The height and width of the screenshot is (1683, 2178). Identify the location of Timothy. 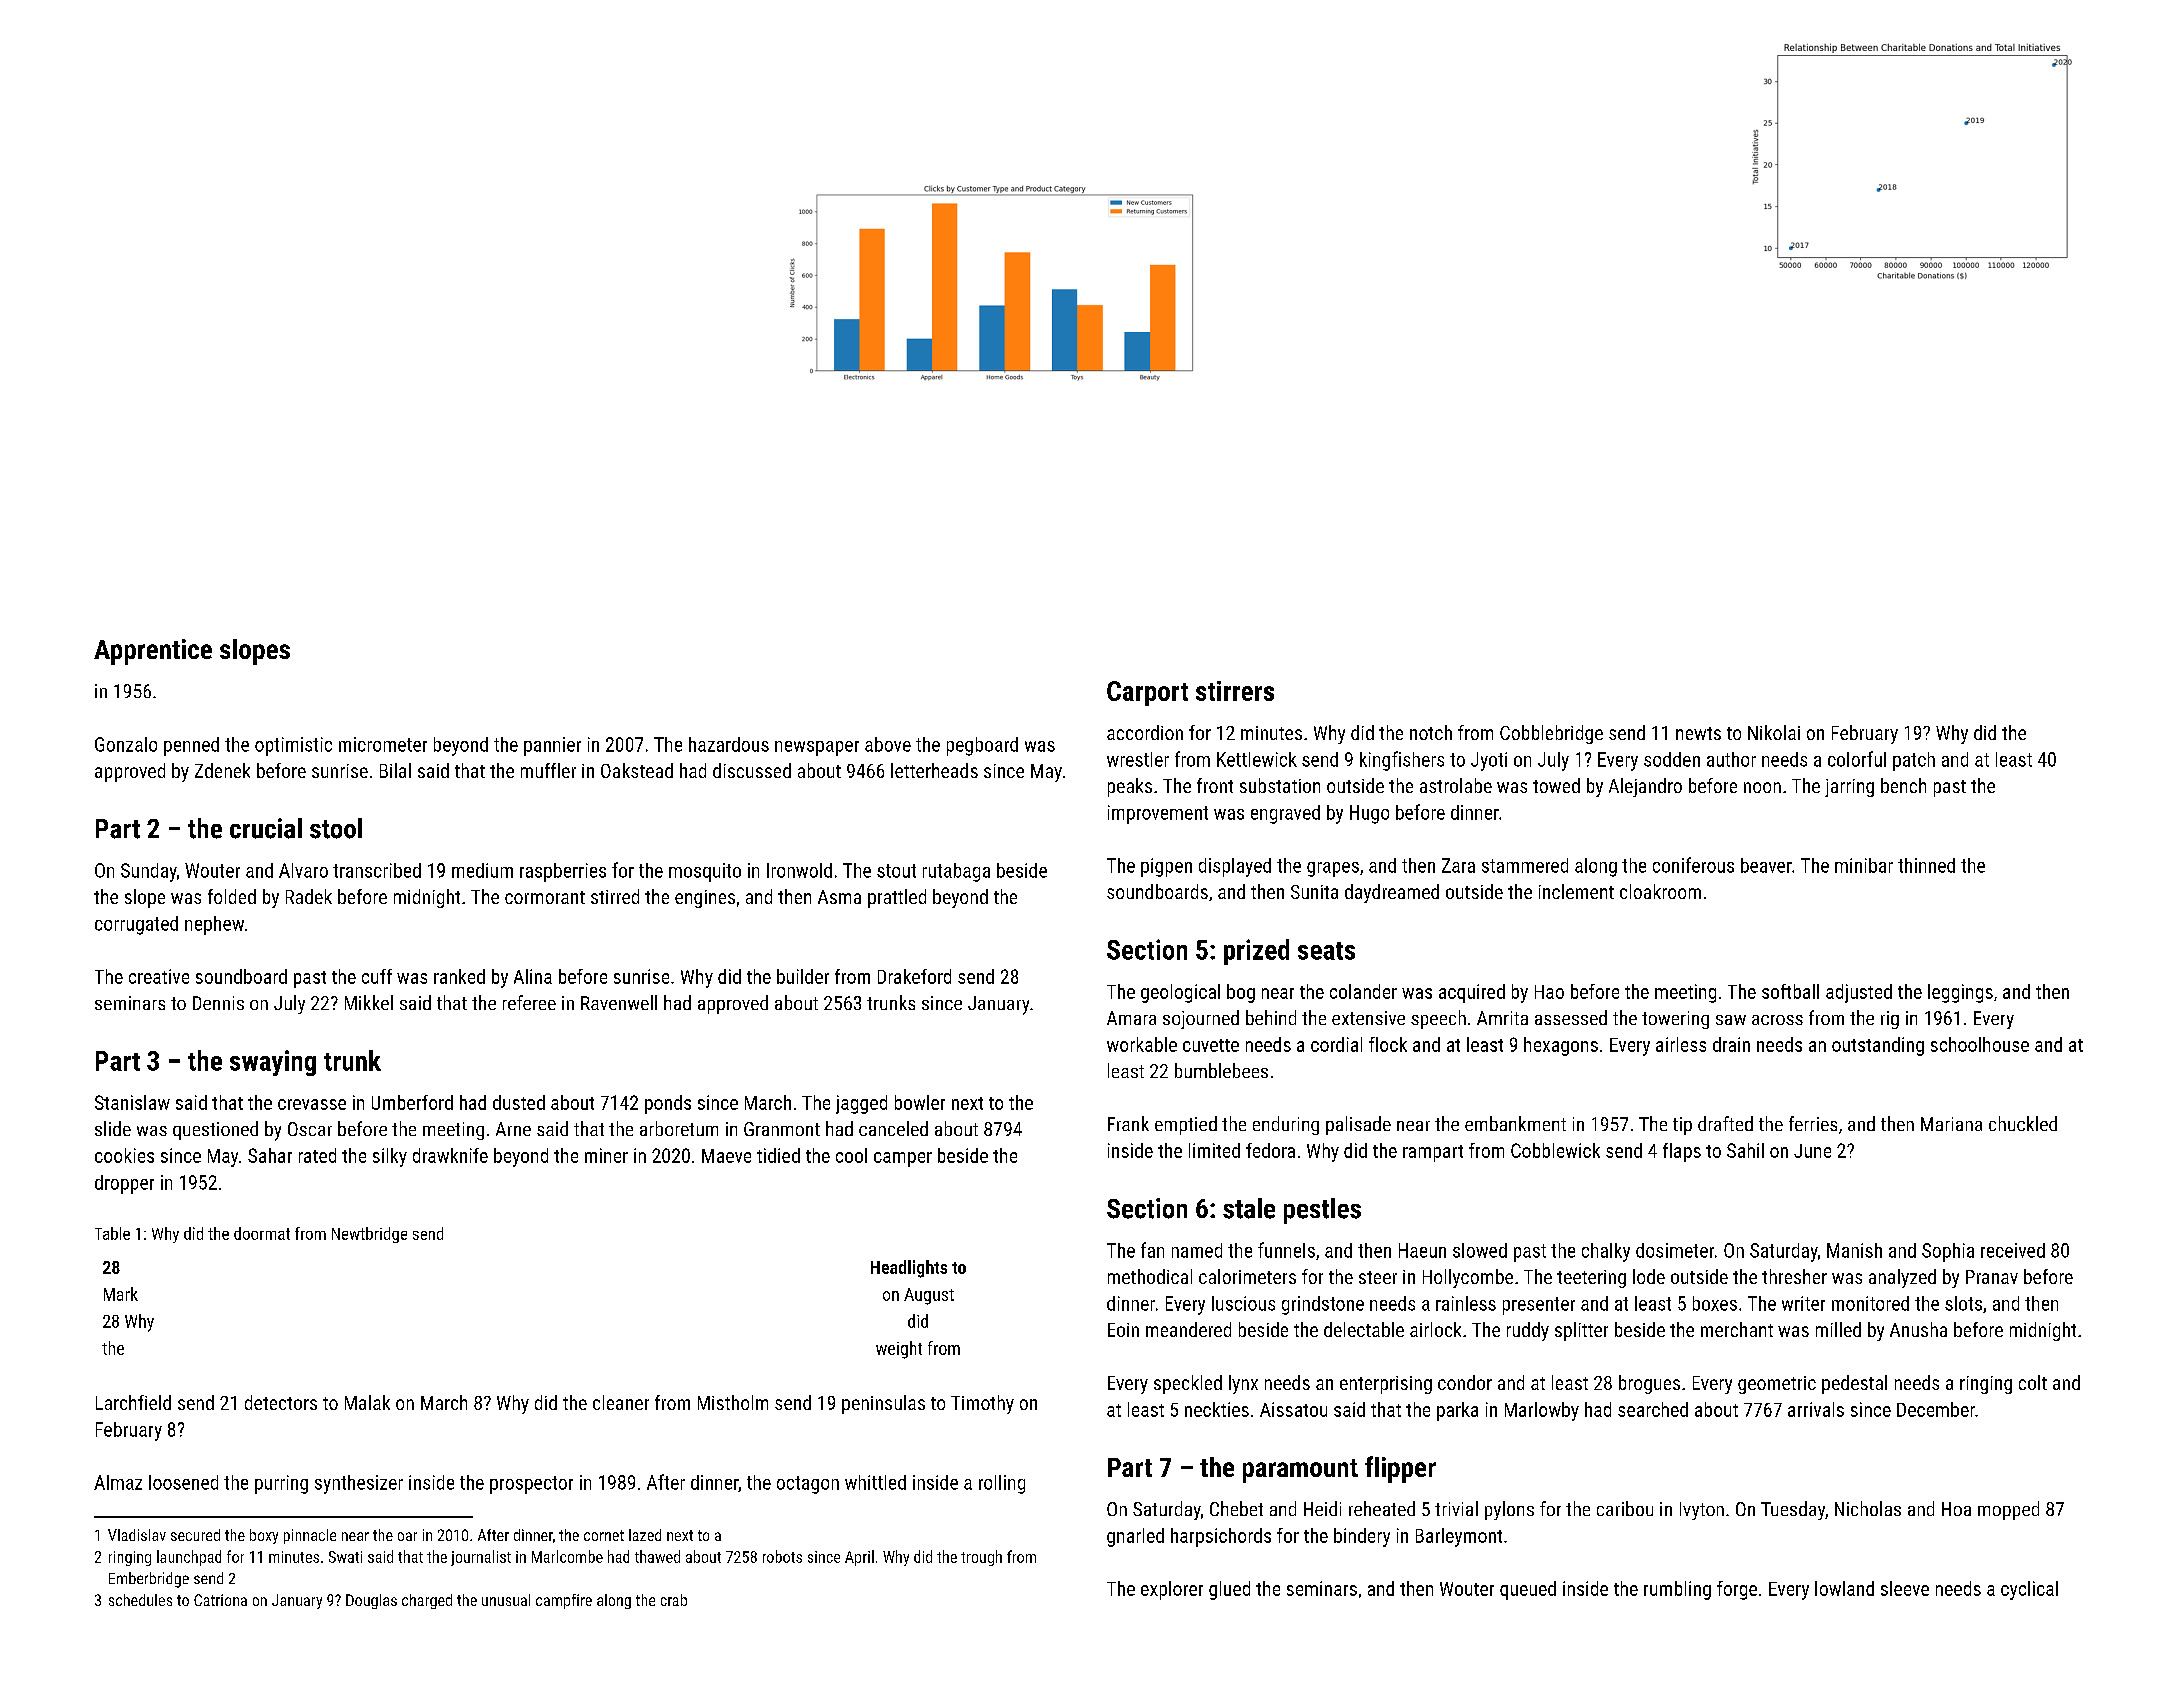
(982, 1404).
